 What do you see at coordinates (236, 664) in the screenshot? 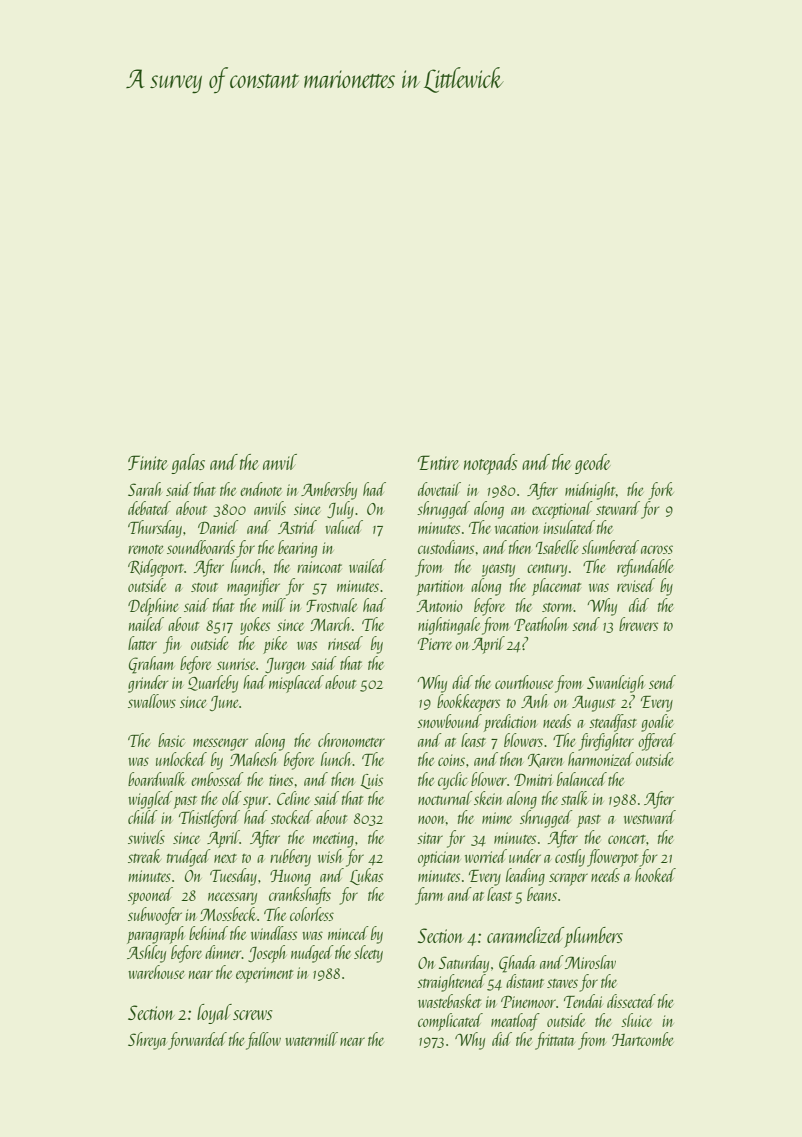
I see `sunrise` at bounding box center [236, 664].
